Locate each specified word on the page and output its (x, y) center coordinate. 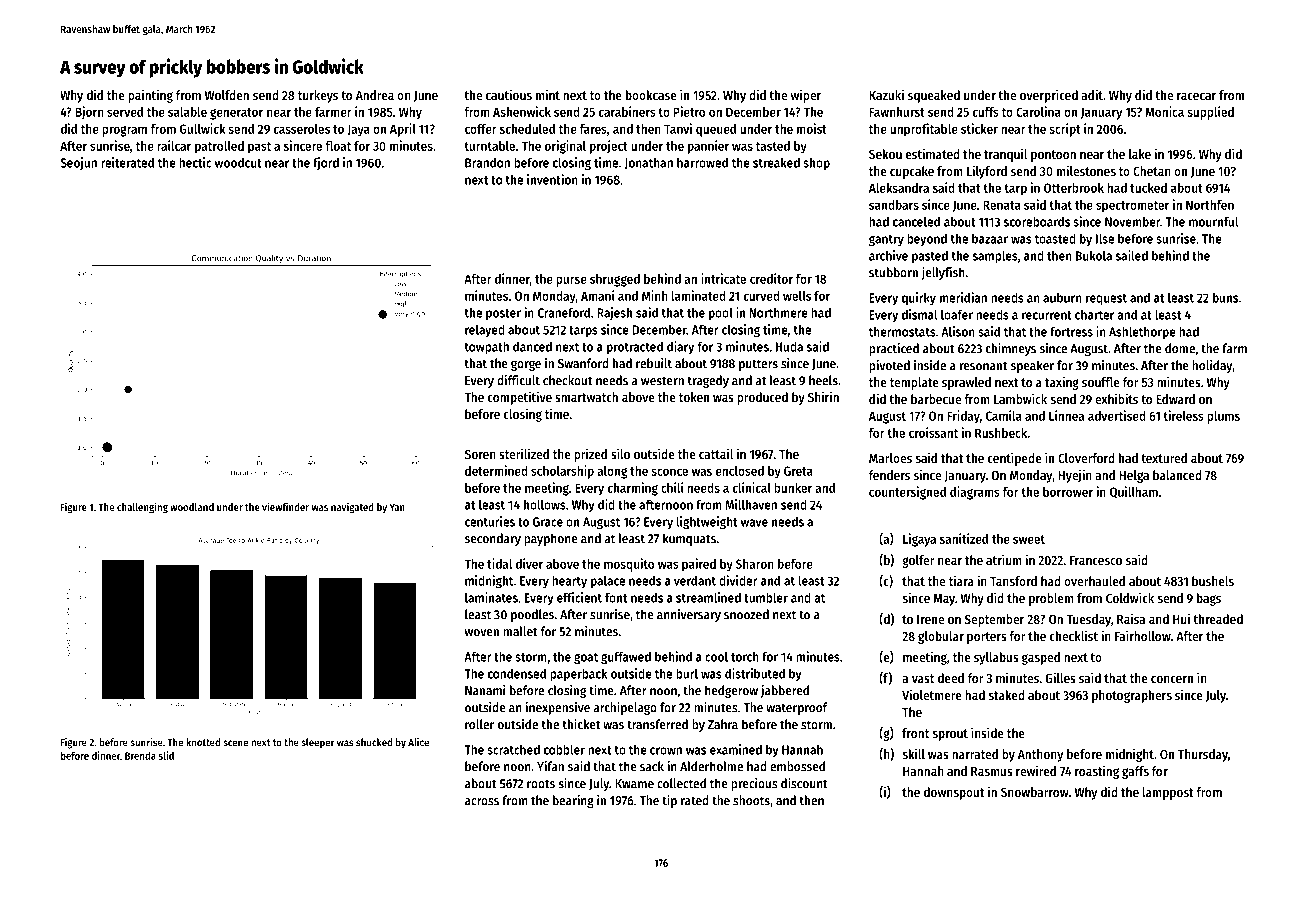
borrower (1068, 492)
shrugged (615, 280)
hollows (545, 505)
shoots (751, 800)
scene (235, 743)
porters (987, 638)
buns (1225, 297)
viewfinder (285, 506)
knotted (203, 742)
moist (812, 128)
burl (687, 673)
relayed (485, 331)
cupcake (912, 172)
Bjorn (89, 113)
